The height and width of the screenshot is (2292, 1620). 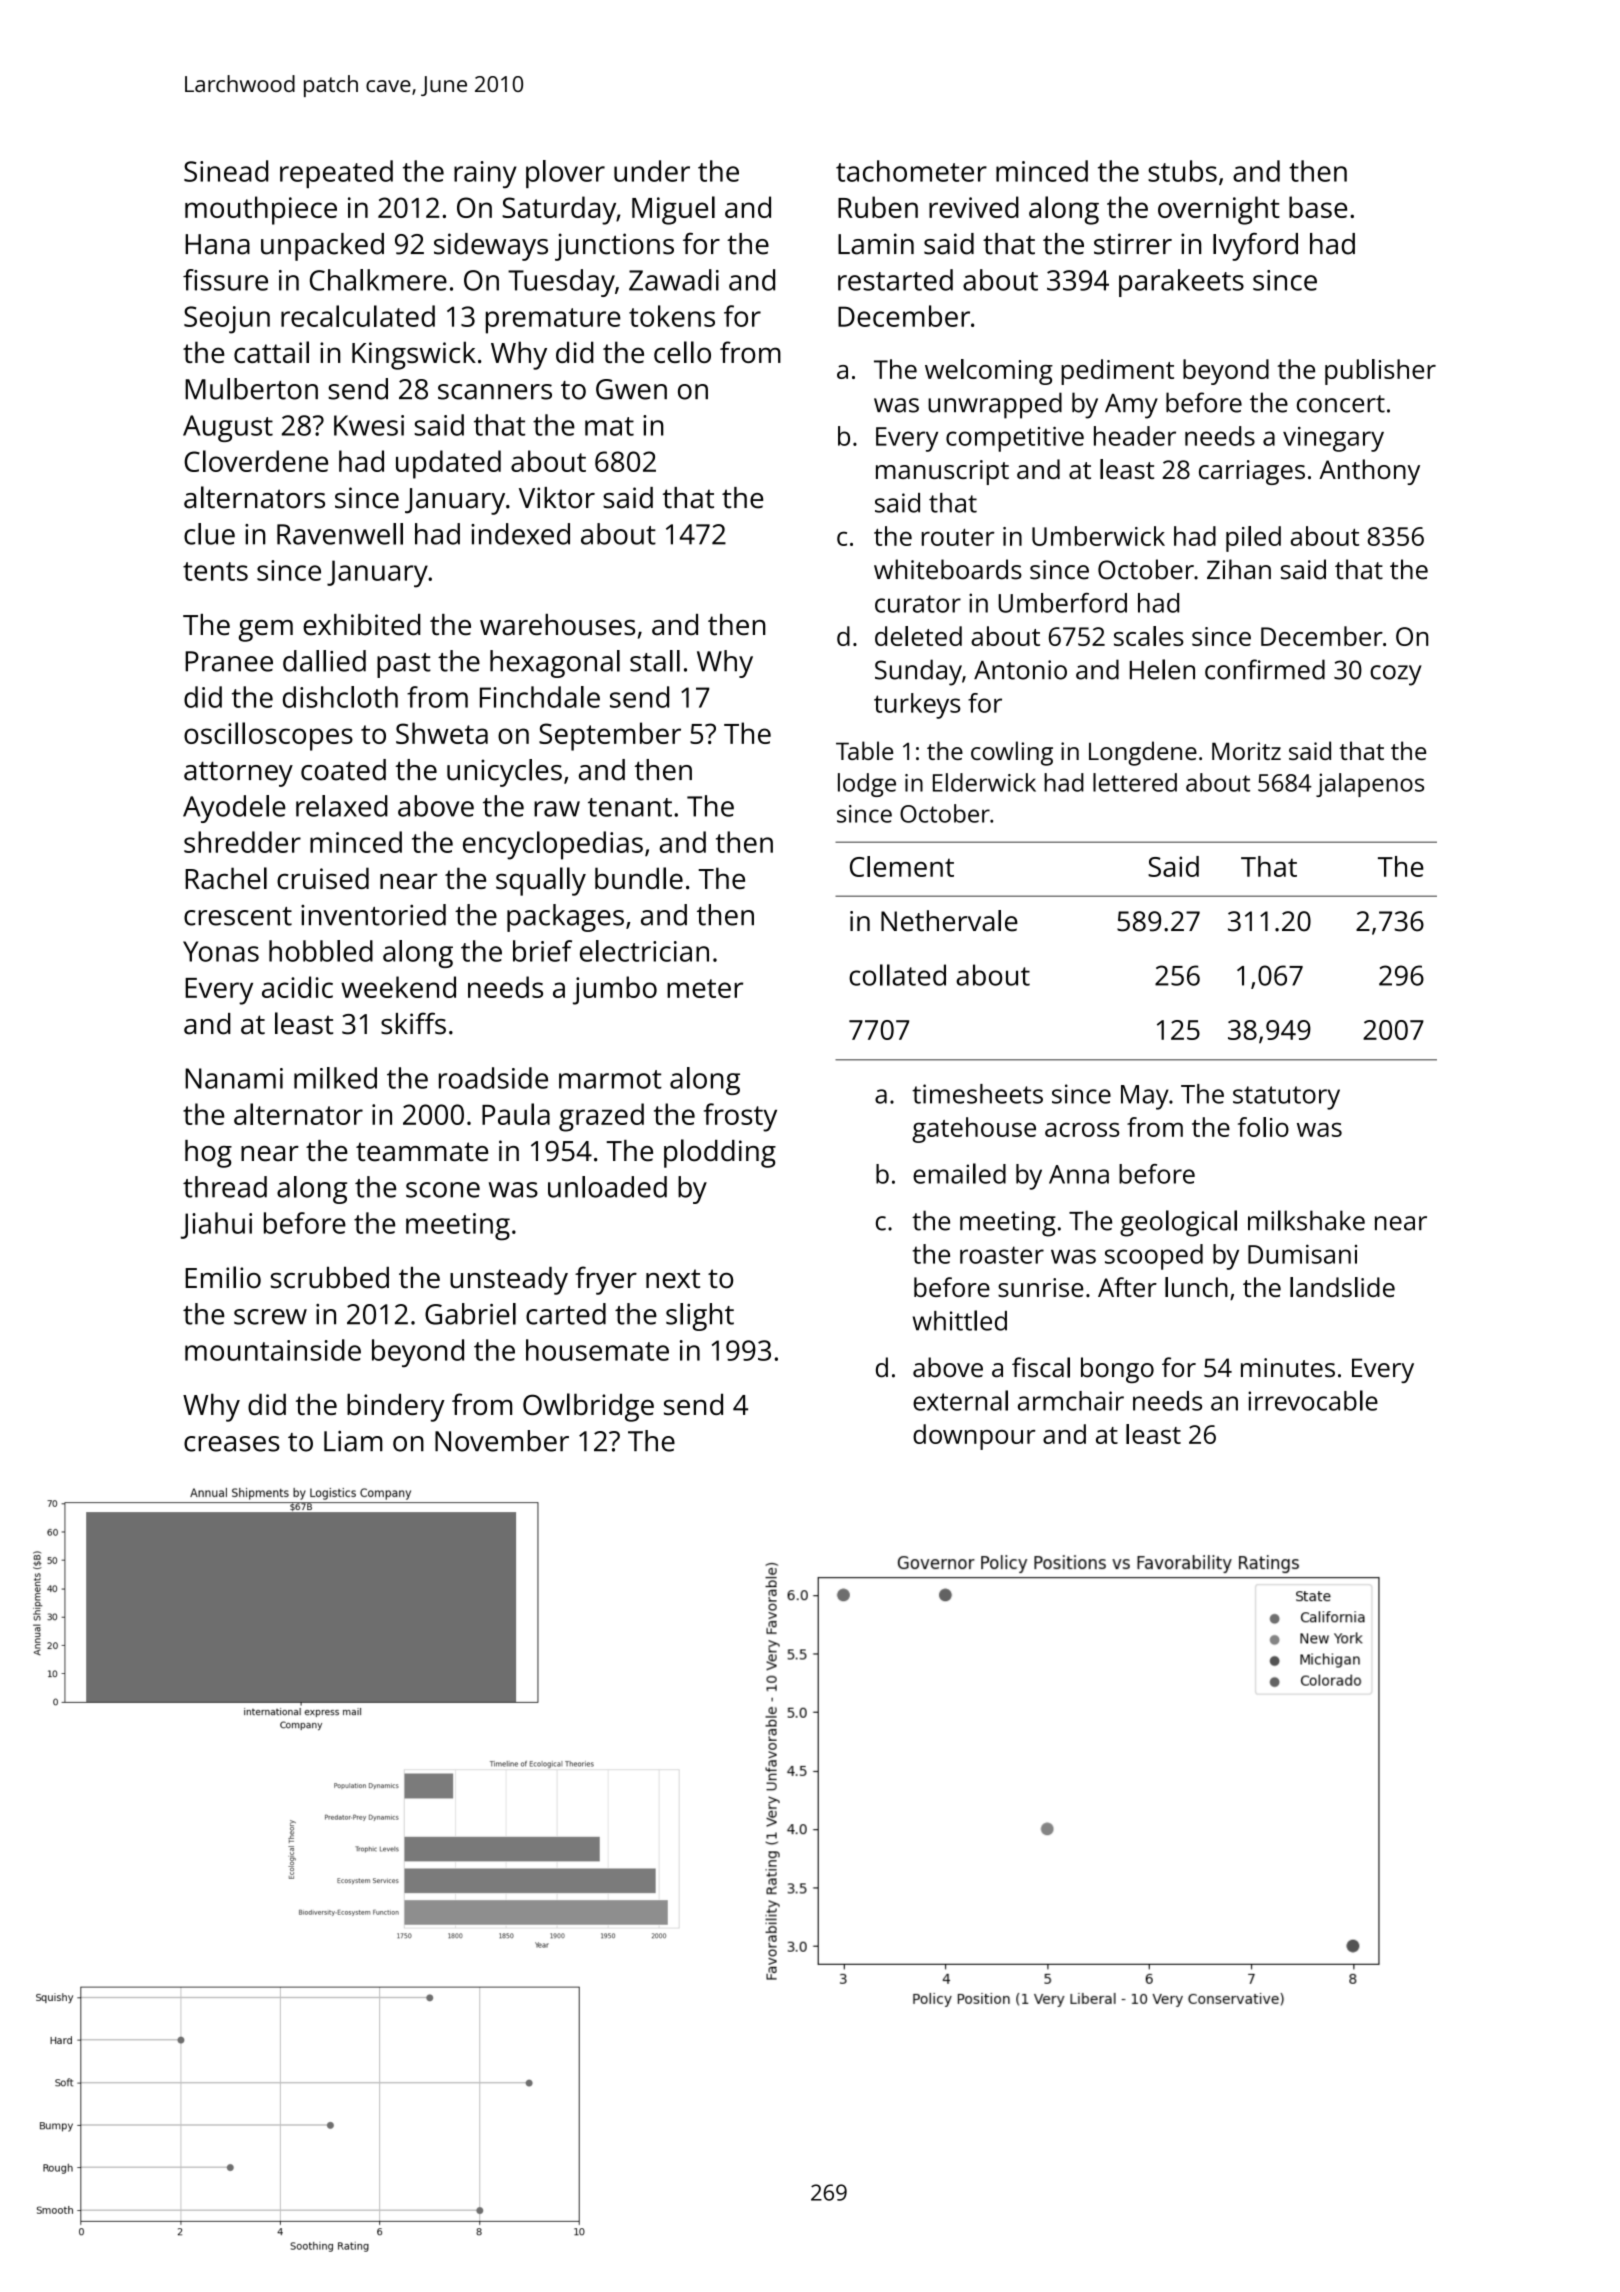 I want to click on bundle, so click(x=639, y=878).
